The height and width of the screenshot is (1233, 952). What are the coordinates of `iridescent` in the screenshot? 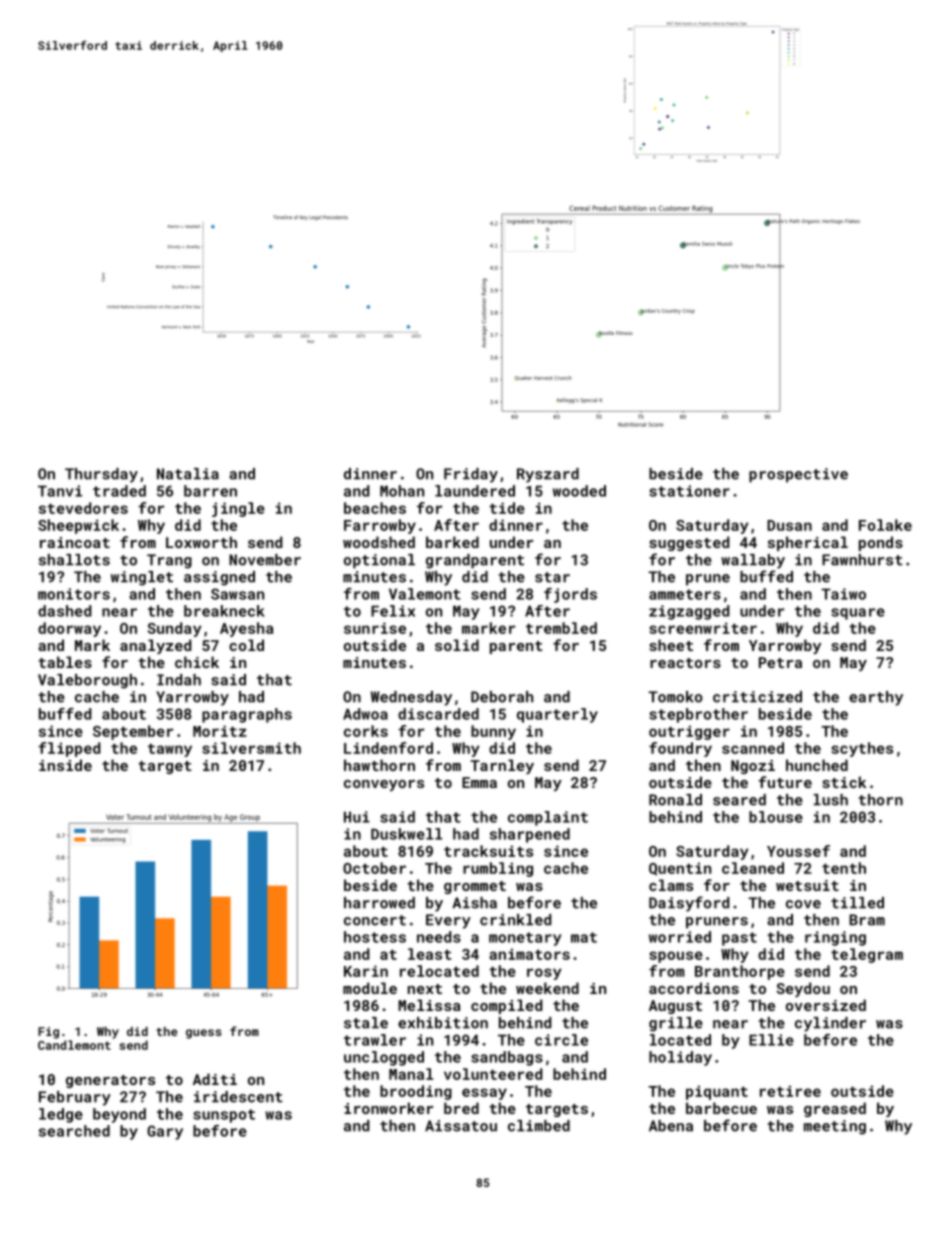 It's located at (238, 1097).
